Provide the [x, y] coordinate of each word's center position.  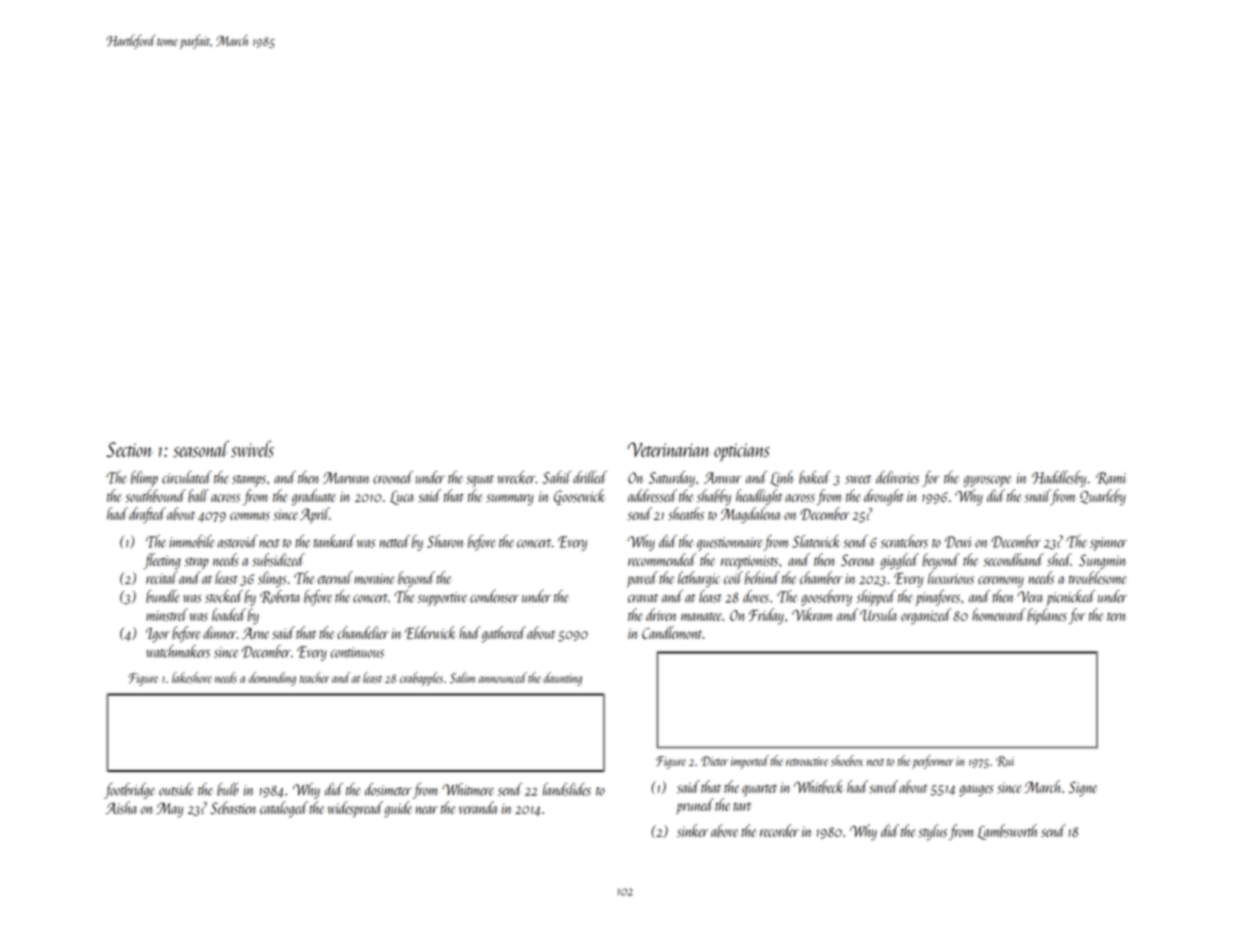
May [170, 810]
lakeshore [192, 677]
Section [129, 449]
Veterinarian [669, 449]
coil [733, 577]
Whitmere [468, 789]
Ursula [878, 614]
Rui [1005, 761]
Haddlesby [1059, 479]
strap [196, 563]
